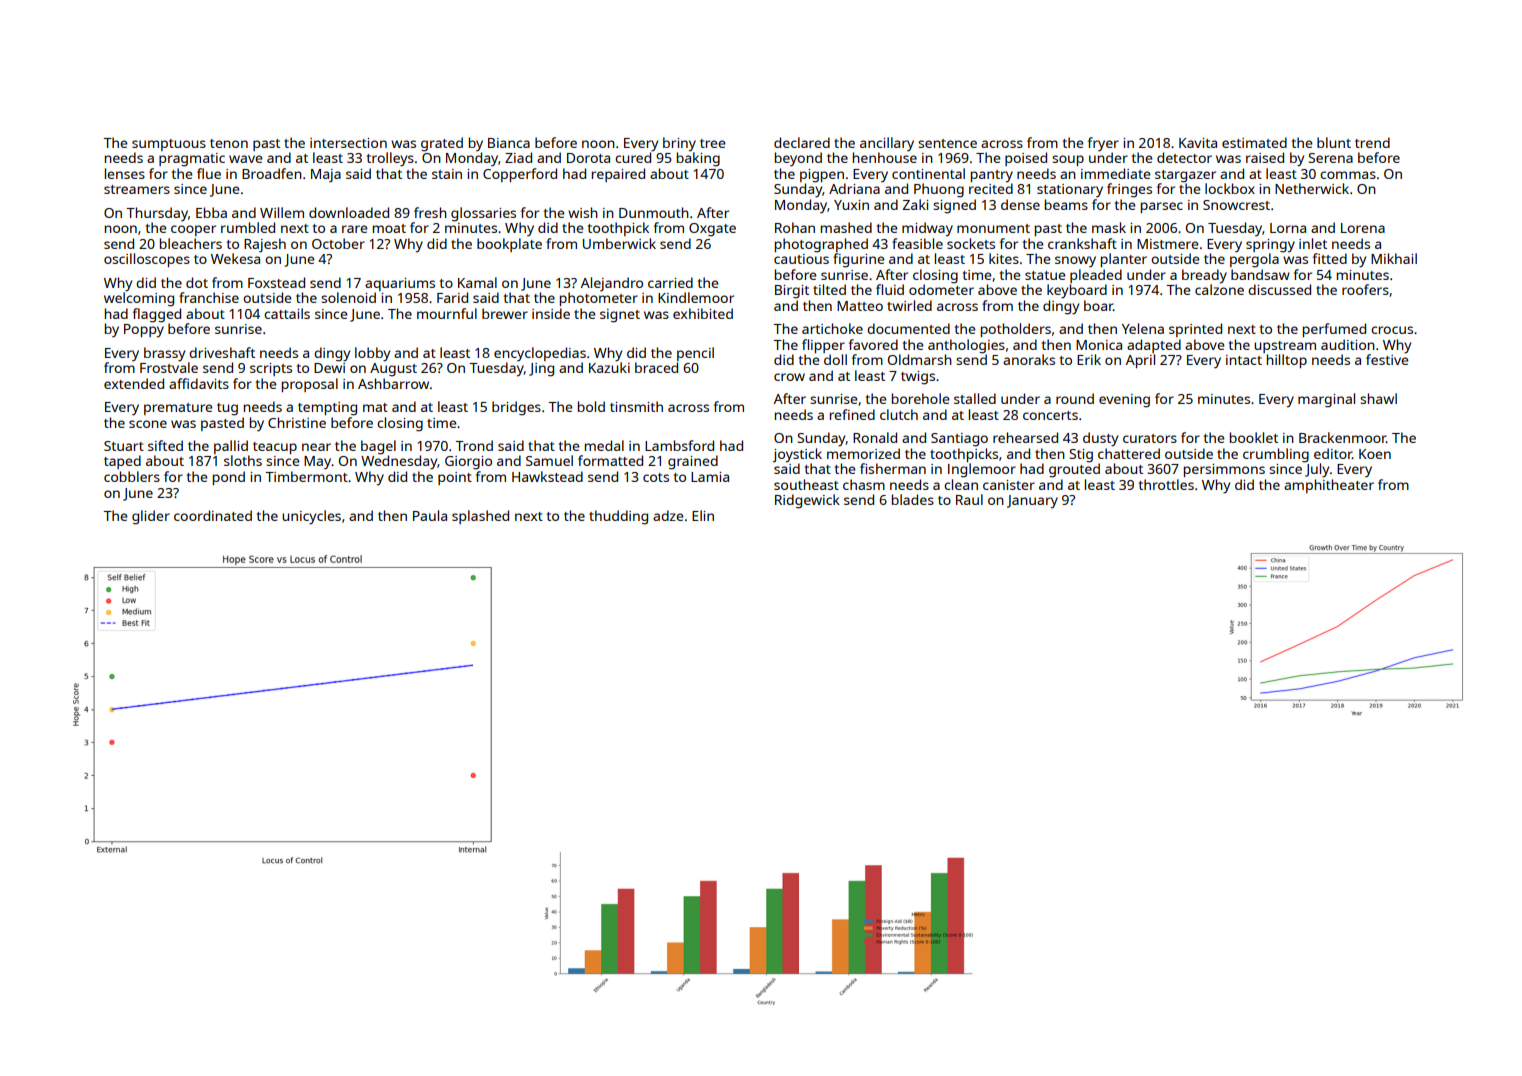  Describe the element at coordinates (144, 331) in the image. I see `Poppy` at that location.
